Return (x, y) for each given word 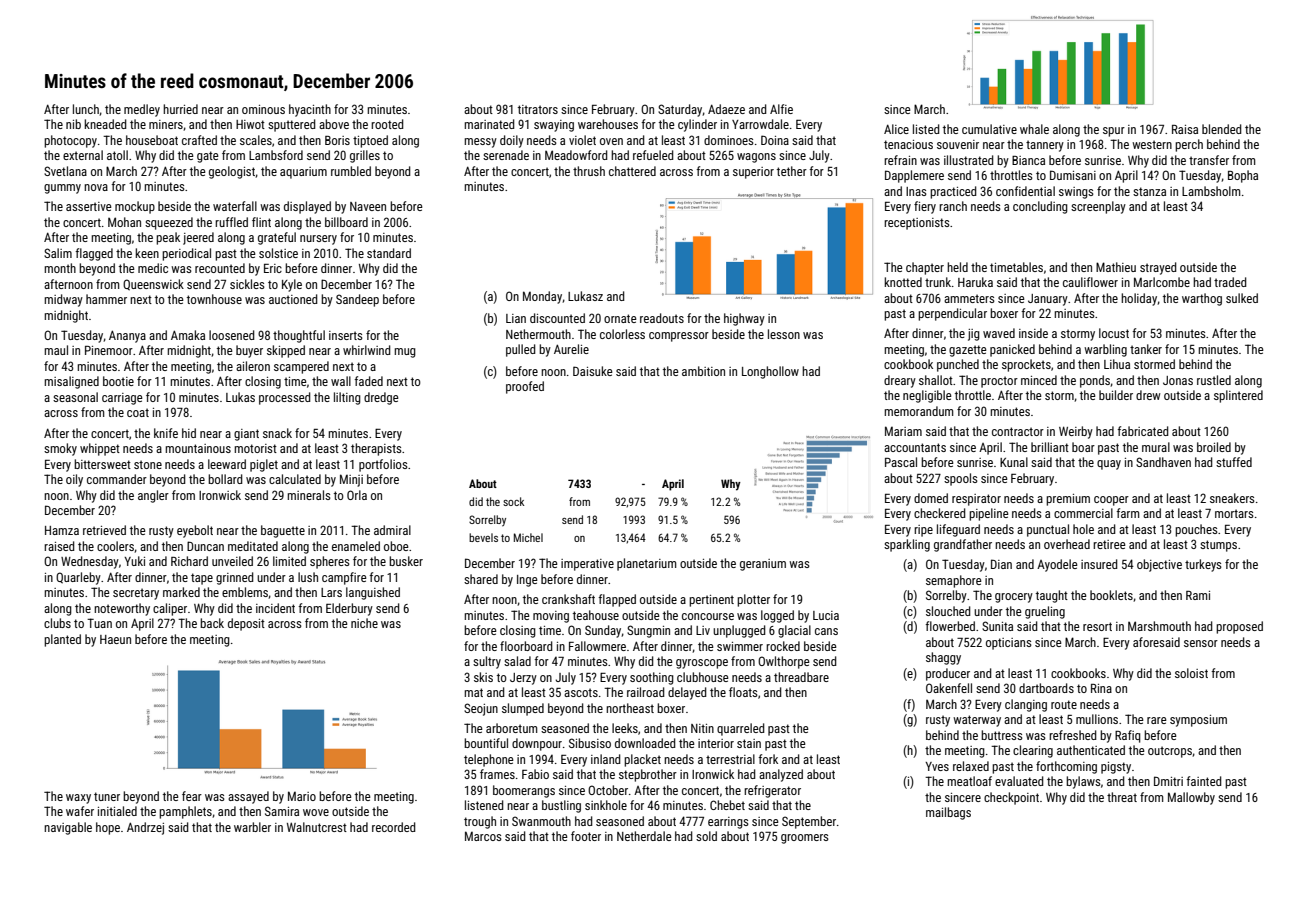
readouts (662, 318)
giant (246, 435)
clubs (57, 623)
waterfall (235, 206)
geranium (763, 565)
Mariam (903, 431)
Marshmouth (1159, 626)
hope (108, 828)
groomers (805, 839)
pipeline (989, 514)
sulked (1242, 298)
